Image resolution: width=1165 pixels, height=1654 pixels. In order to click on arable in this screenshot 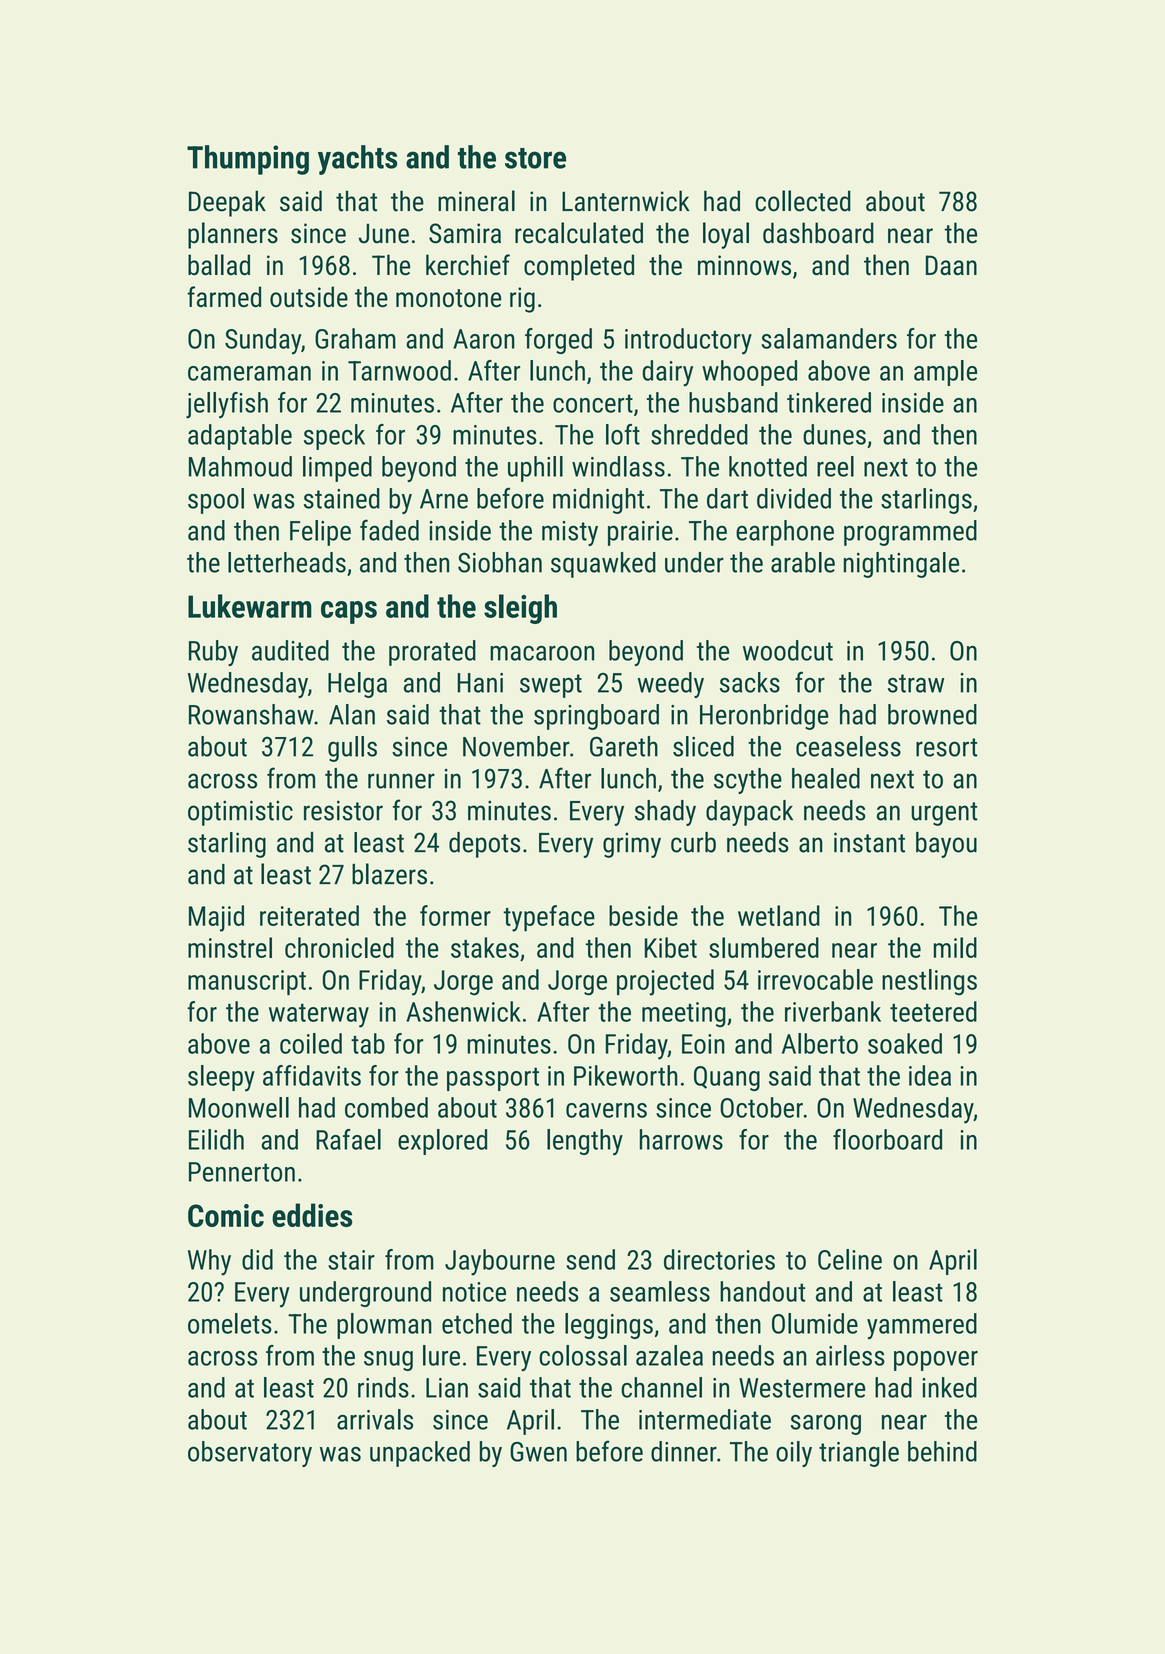, I will do `click(803, 562)`.
